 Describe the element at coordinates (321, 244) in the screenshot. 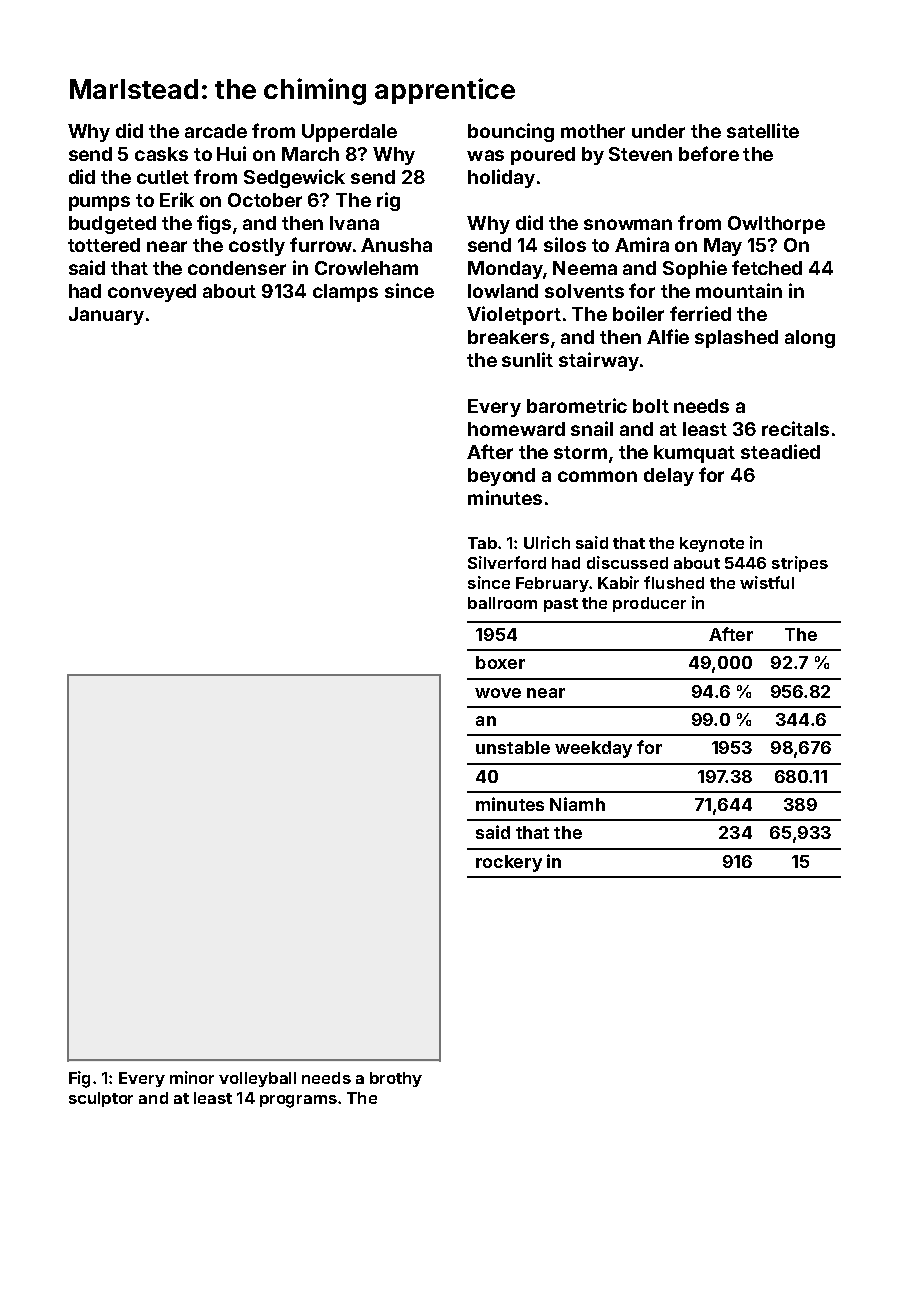

I see `furrow` at that location.
